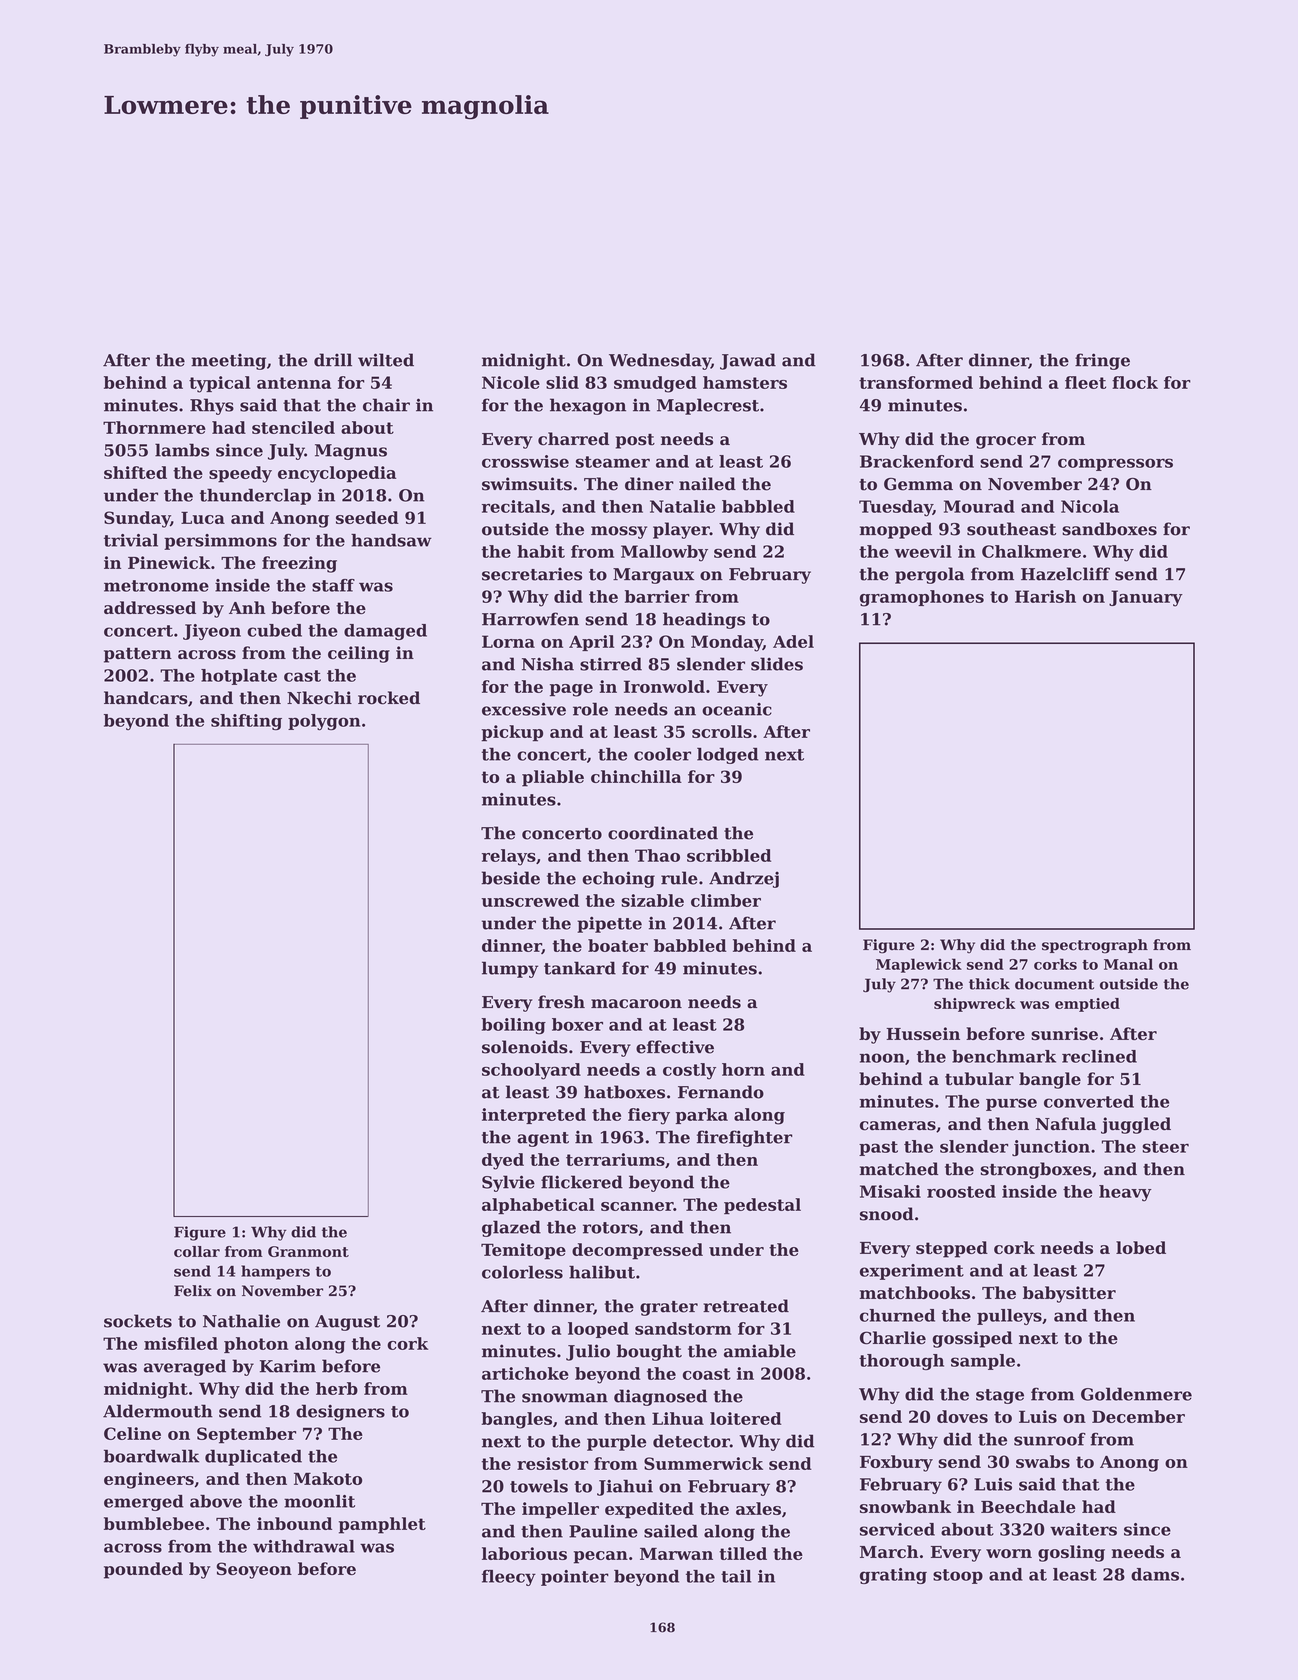 This screenshot has height=1680, width=1298. I want to click on Seoyeon, so click(254, 1570).
